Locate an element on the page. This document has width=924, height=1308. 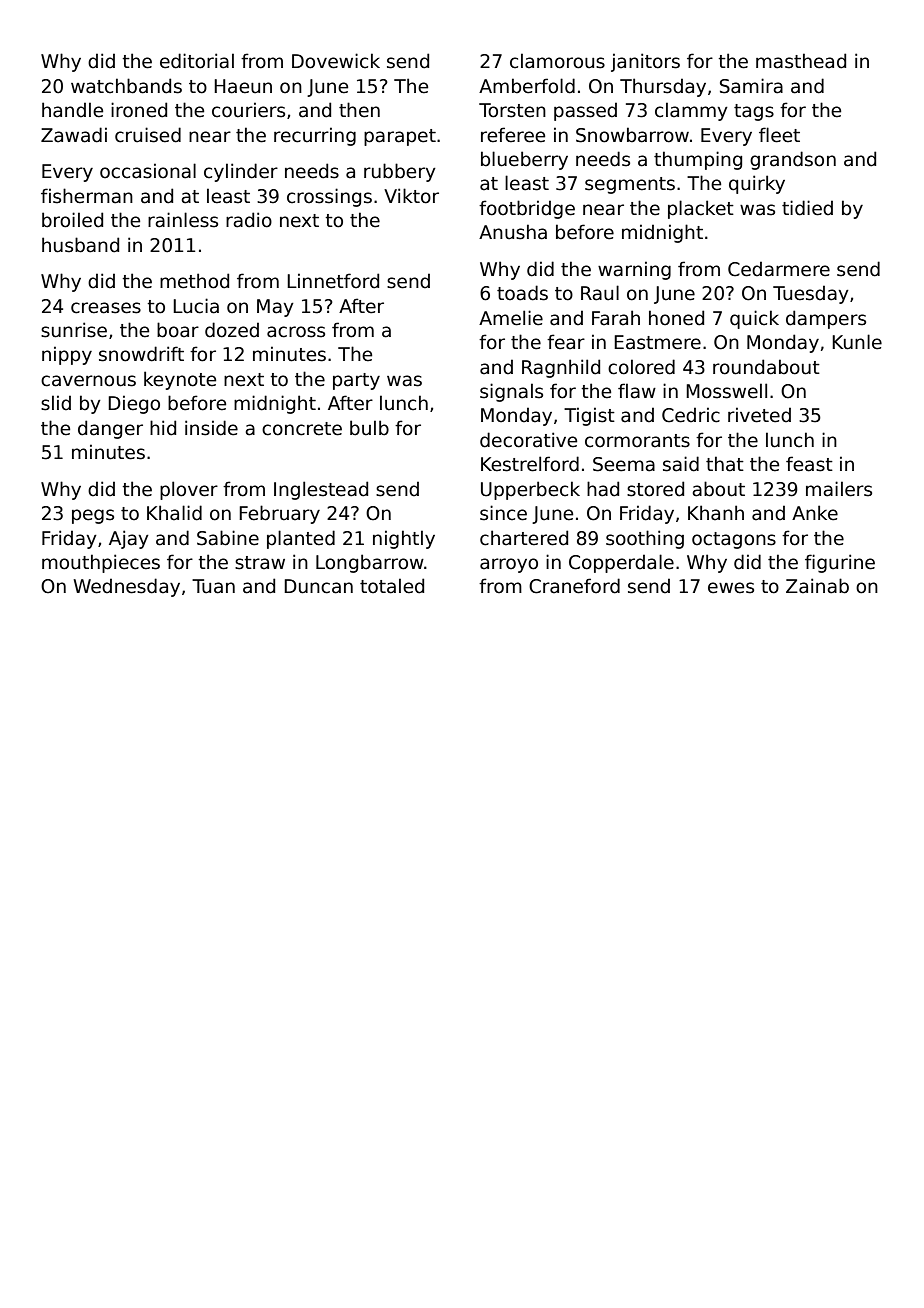
Cedarmere is located at coordinates (779, 269).
